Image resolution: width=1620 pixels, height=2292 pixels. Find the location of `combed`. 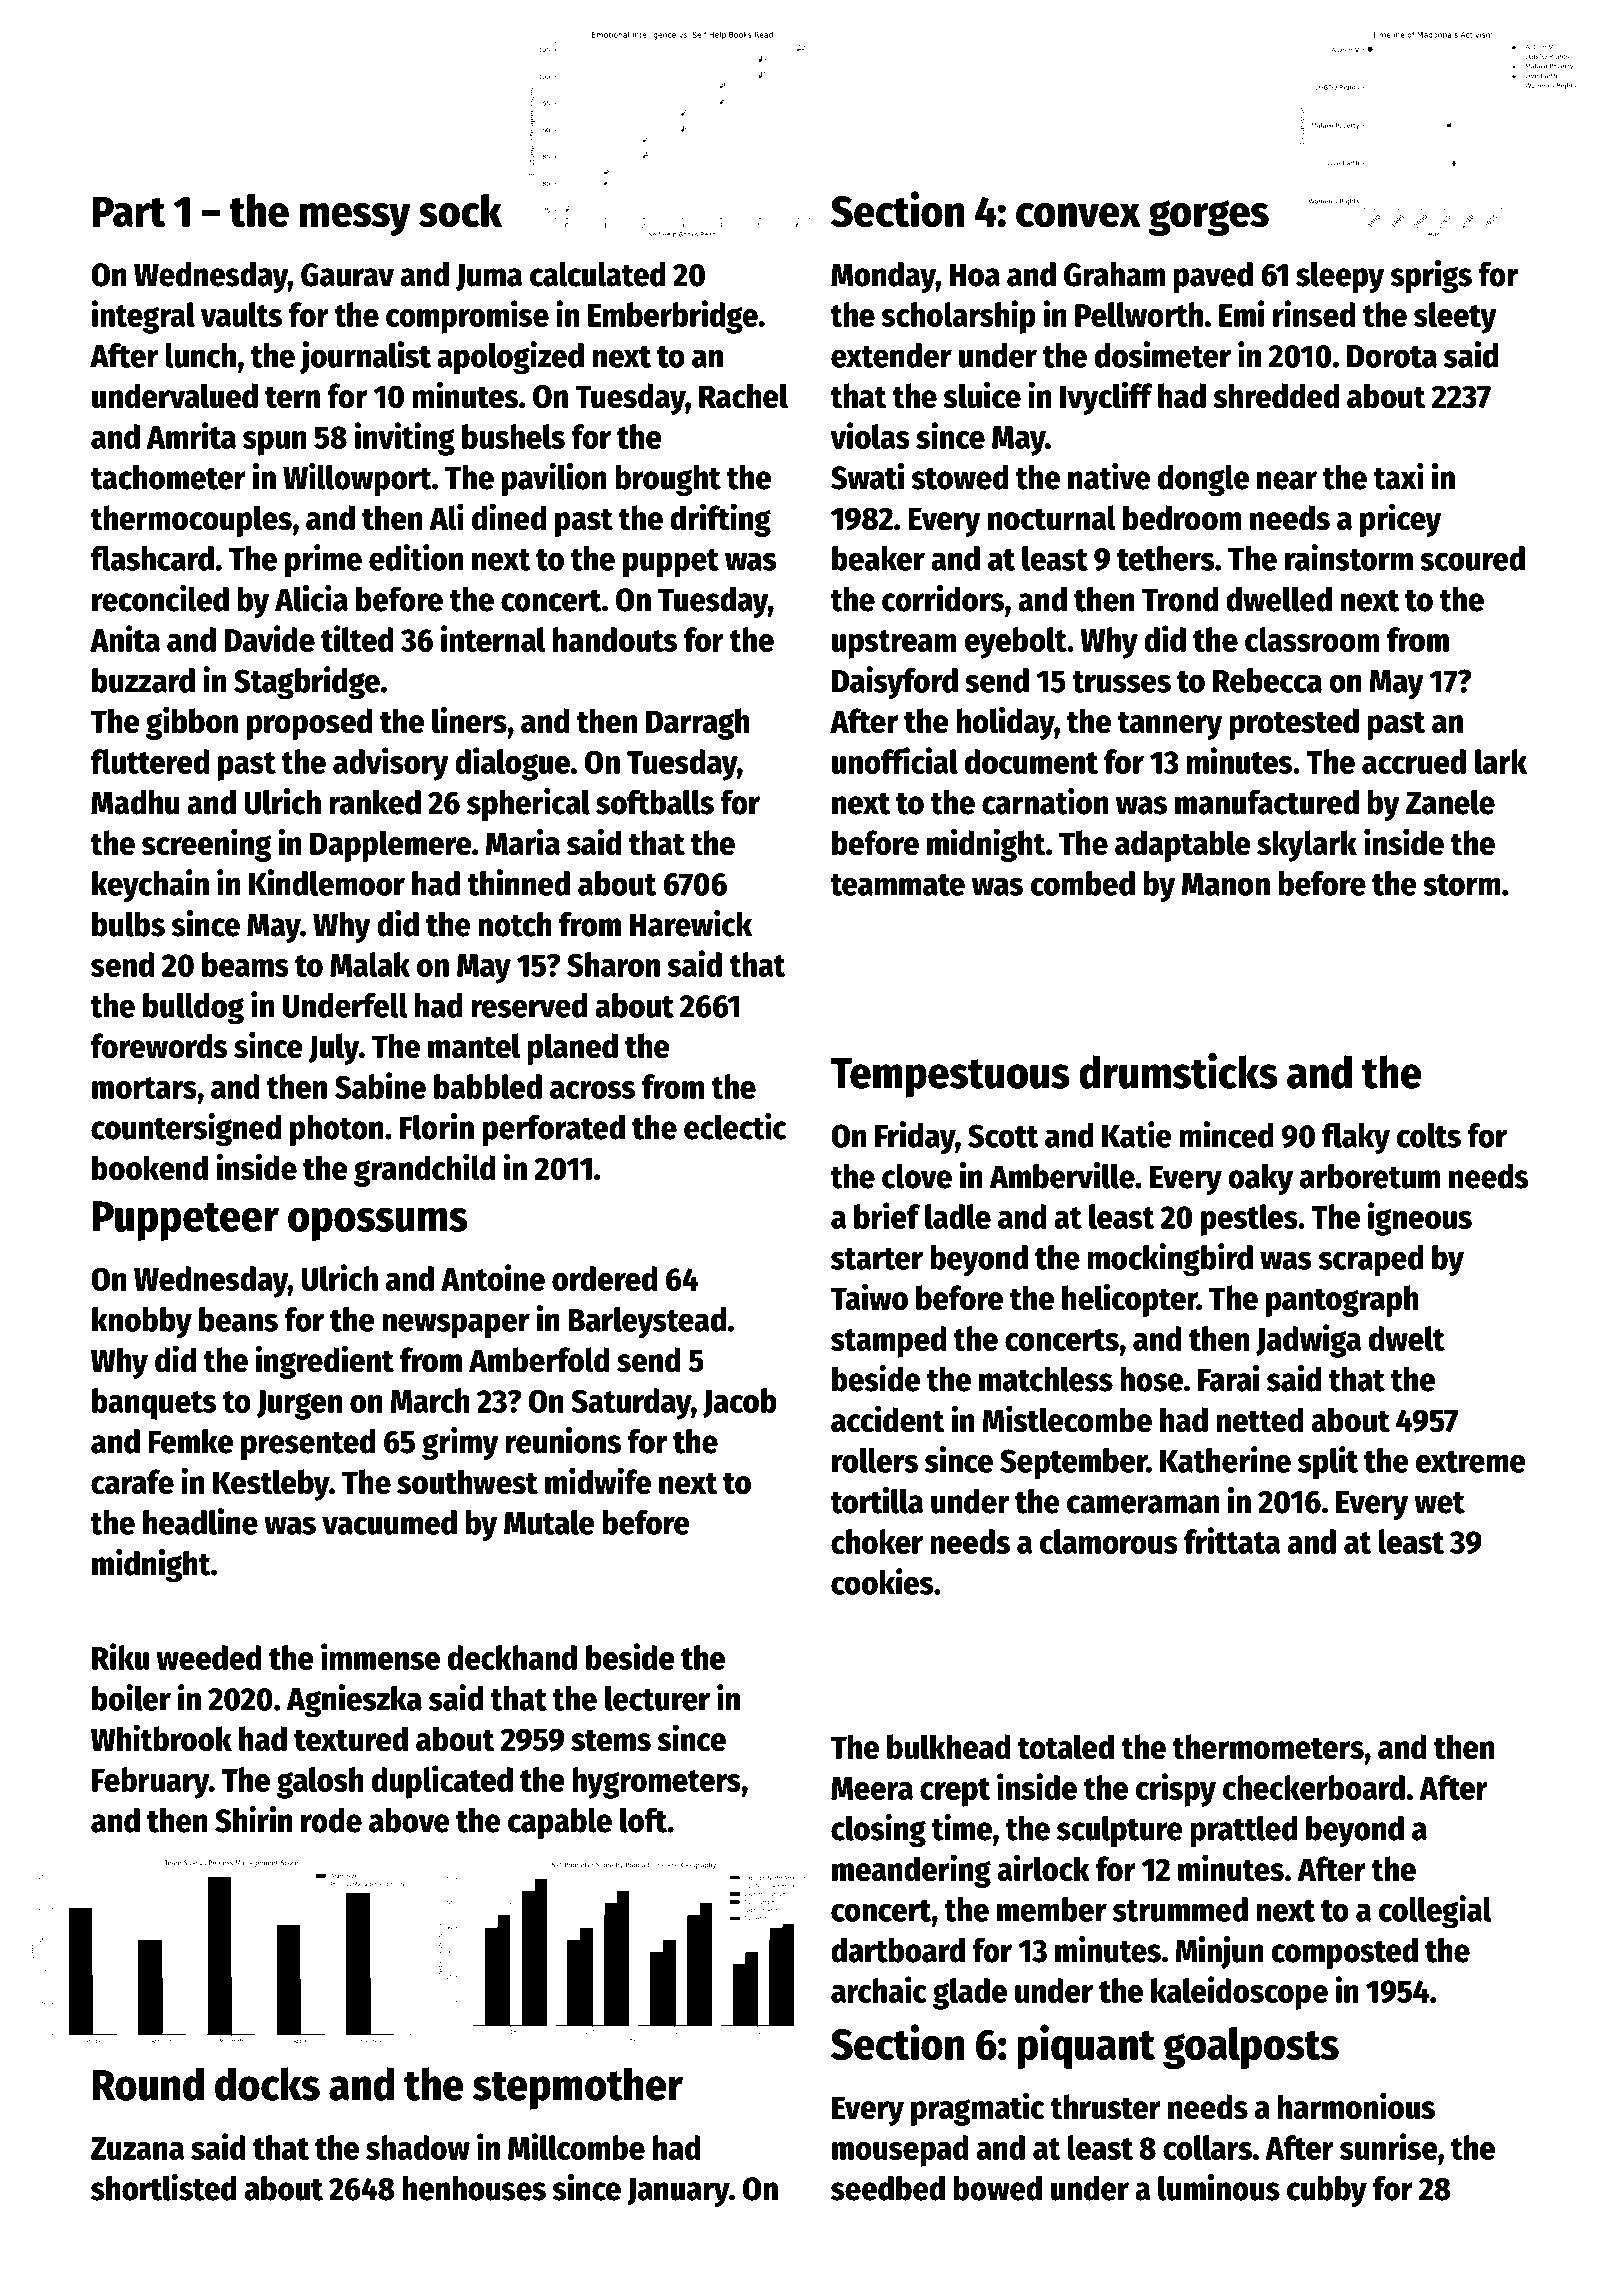

combed is located at coordinates (1082, 883).
